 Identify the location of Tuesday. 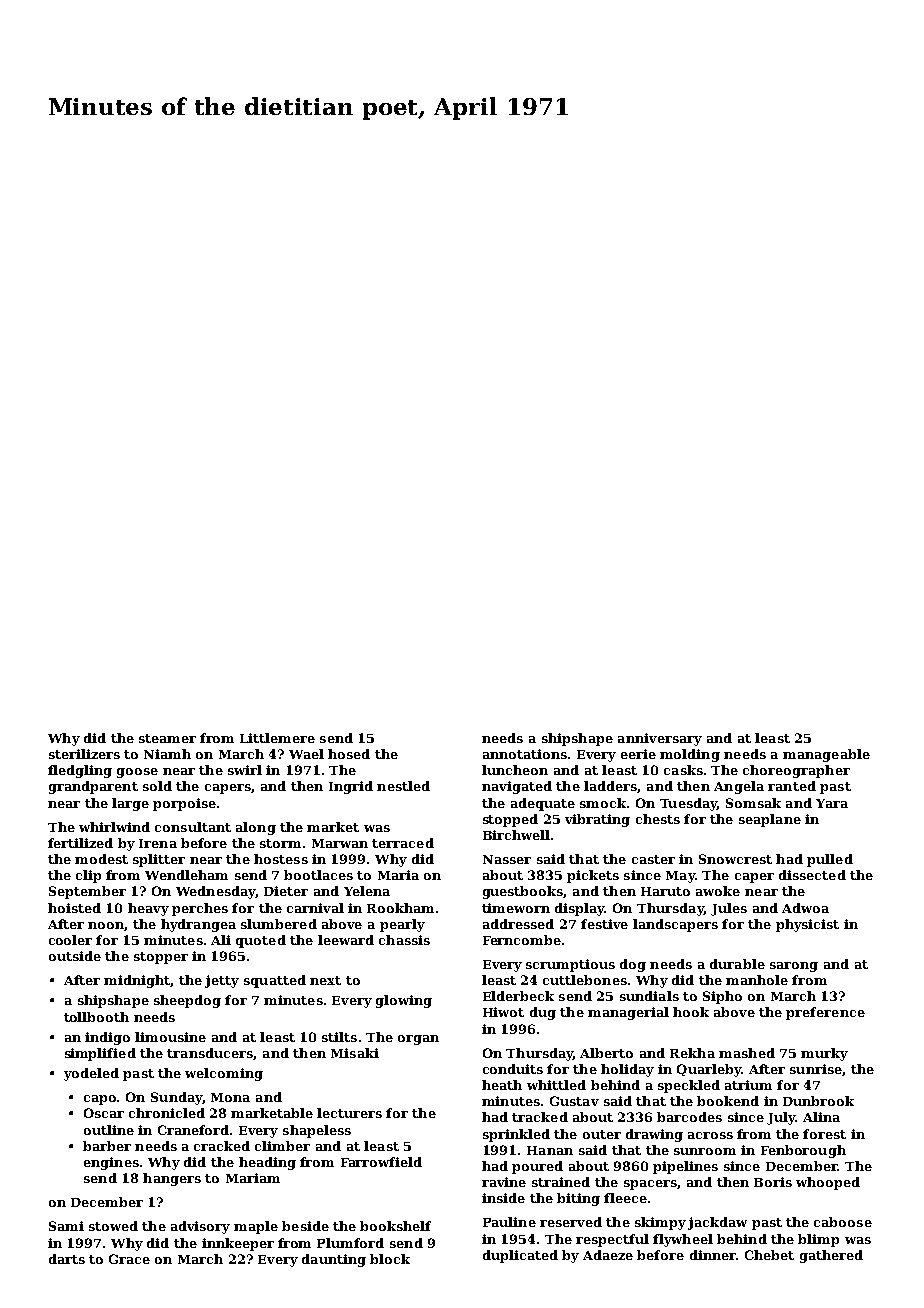
(688, 804).
